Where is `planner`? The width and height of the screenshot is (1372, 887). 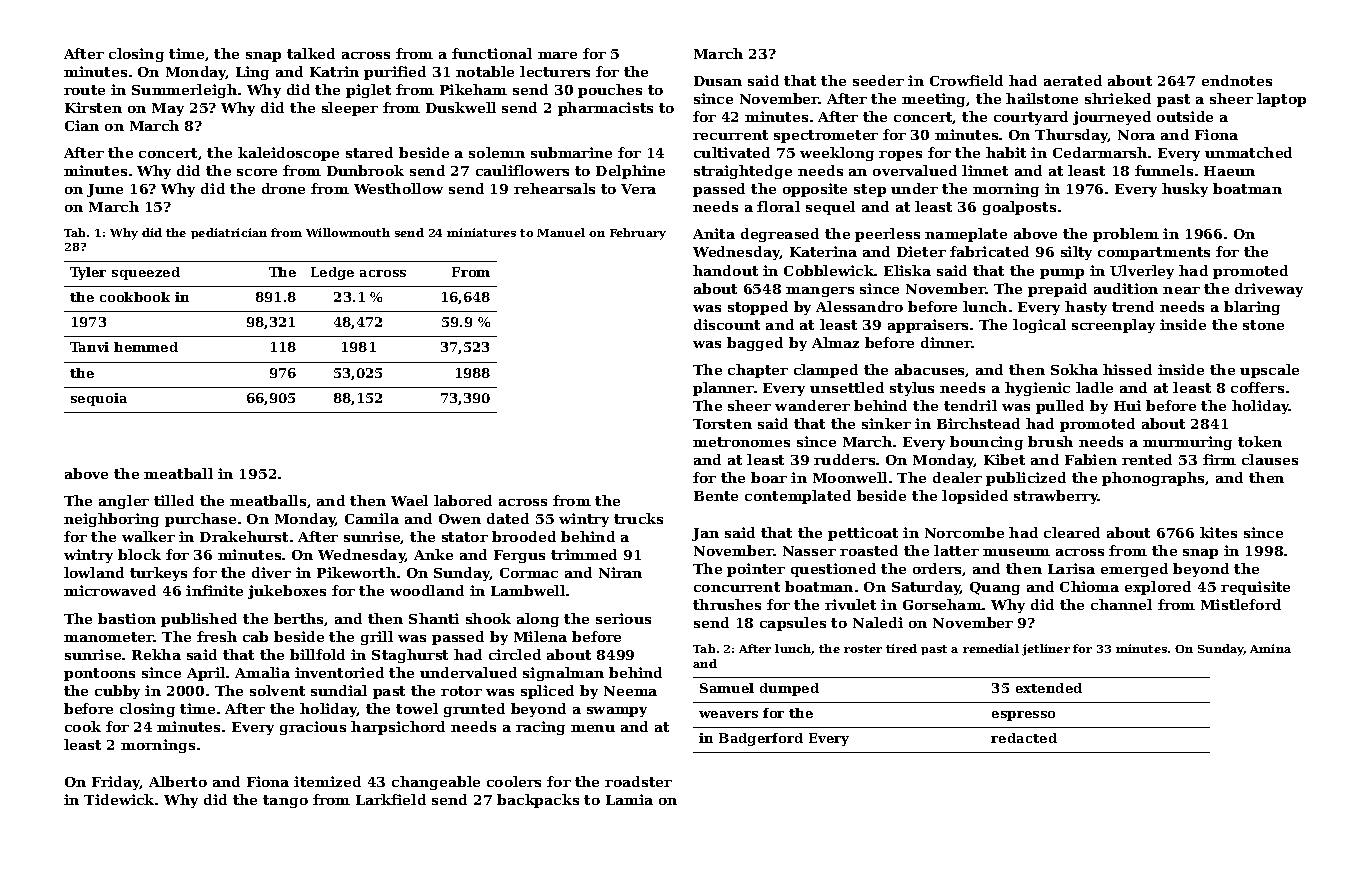 planner is located at coordinates (723, 389).
